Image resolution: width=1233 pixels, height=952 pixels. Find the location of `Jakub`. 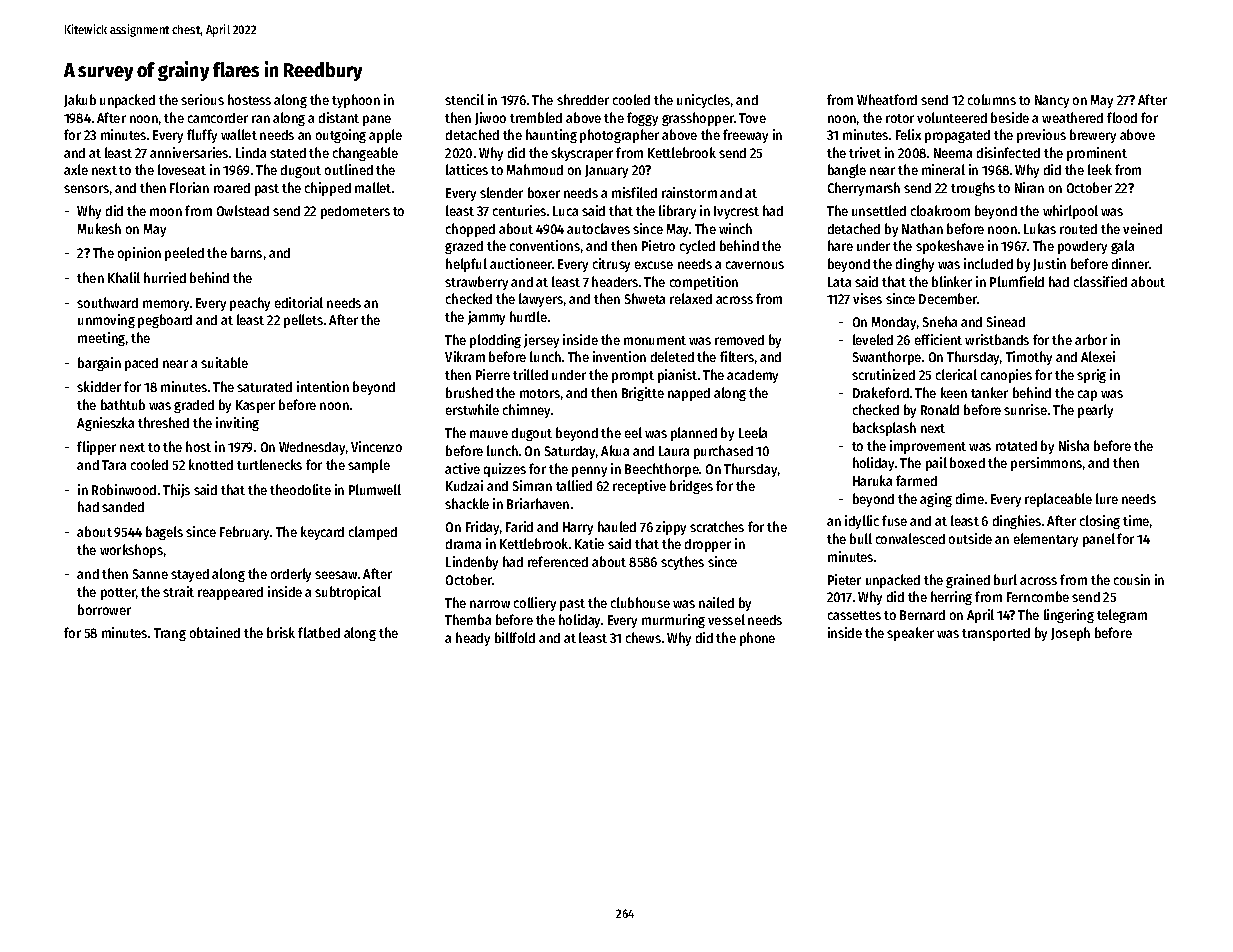

Jakub is located at coordinates (80, 100).
